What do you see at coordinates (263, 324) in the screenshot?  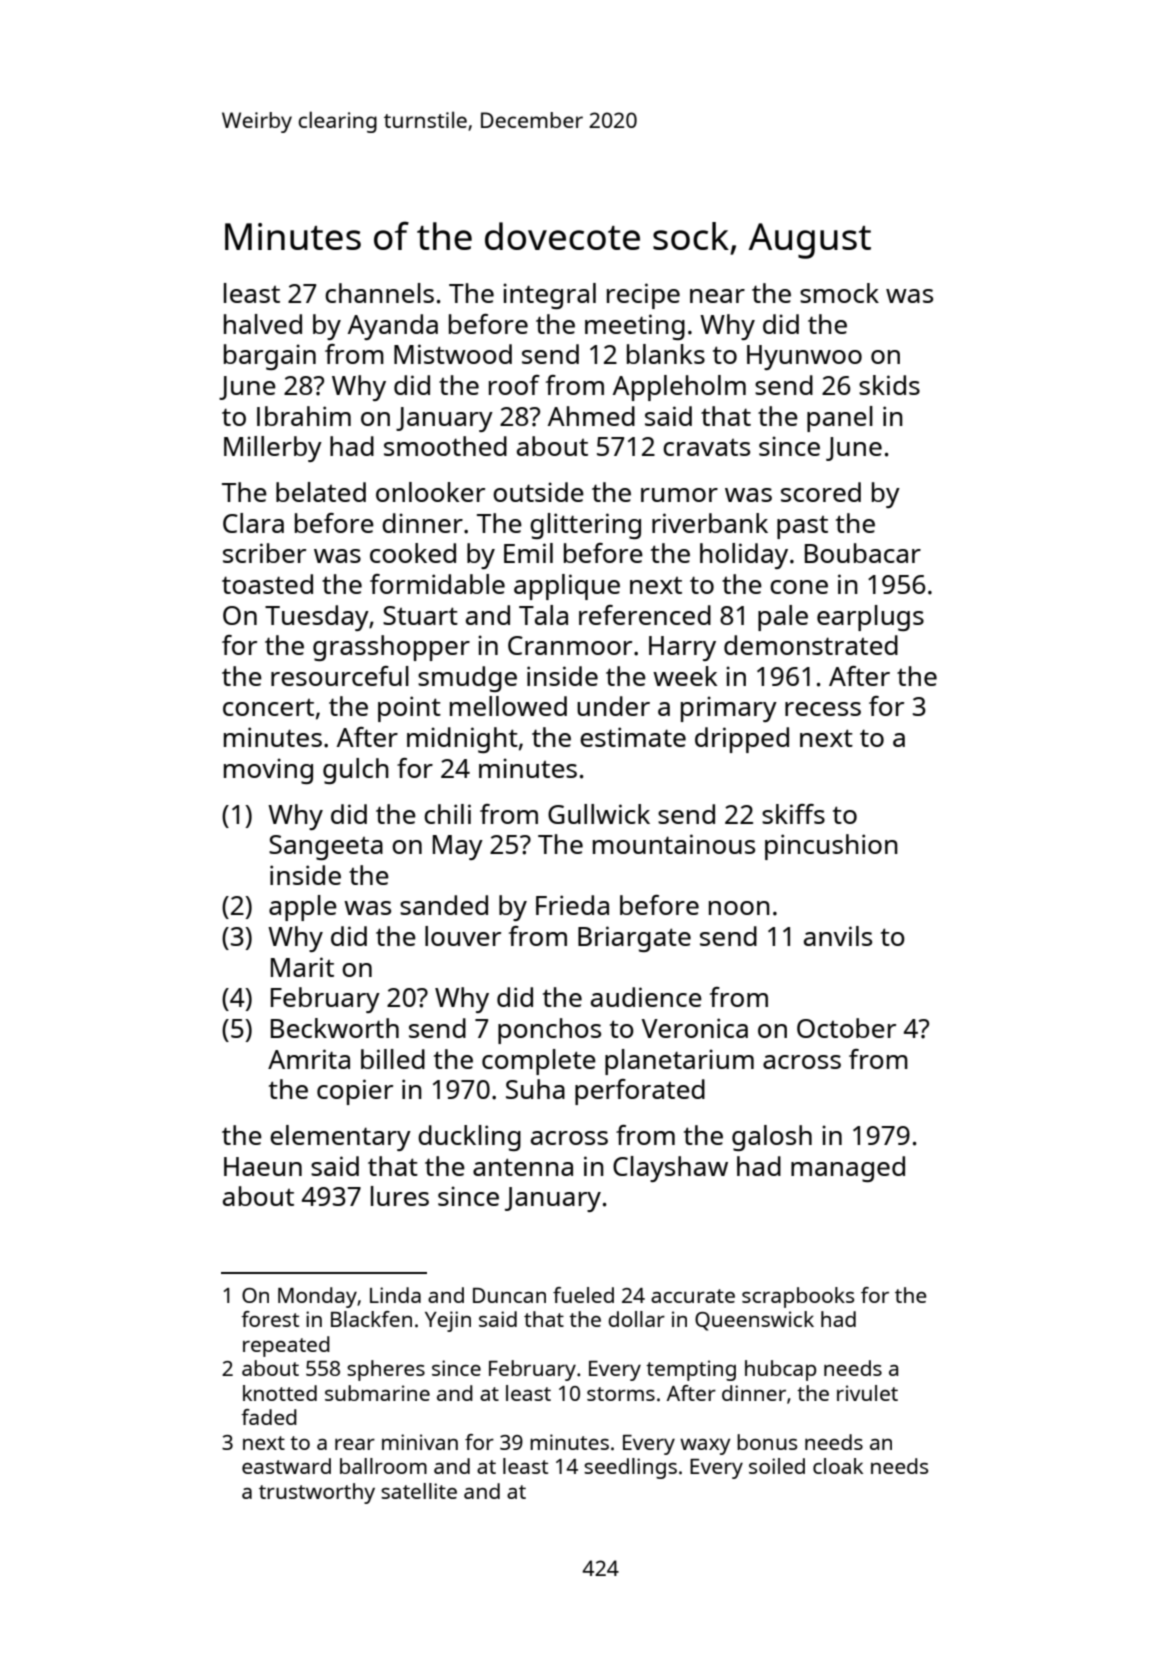 I see `halved` at bounding box center [263, 324].
